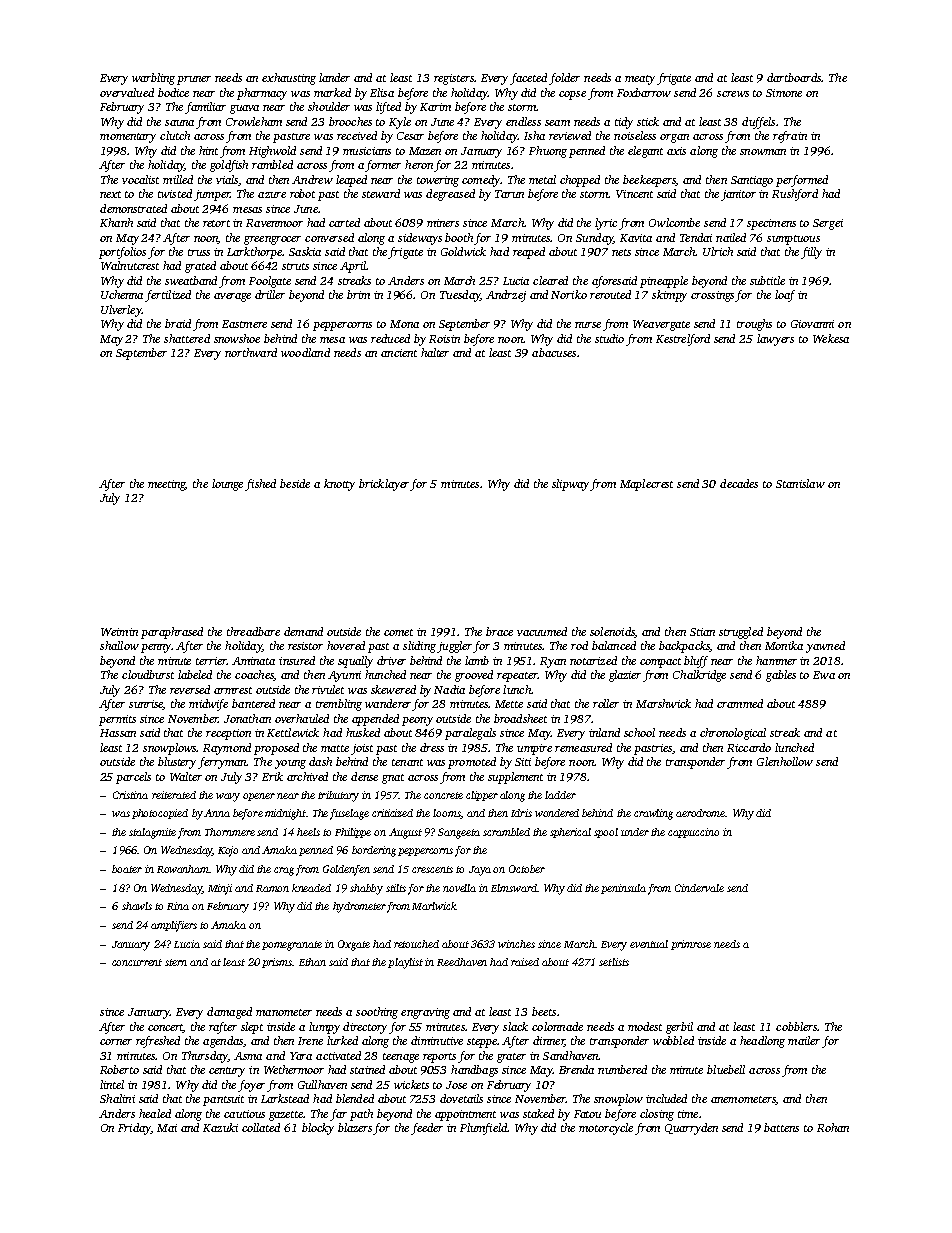 This screenshot has height=1233, width=952. Describe the element at coordinates (228, 851) in the screenshot. I see `Kojo` at that location.
